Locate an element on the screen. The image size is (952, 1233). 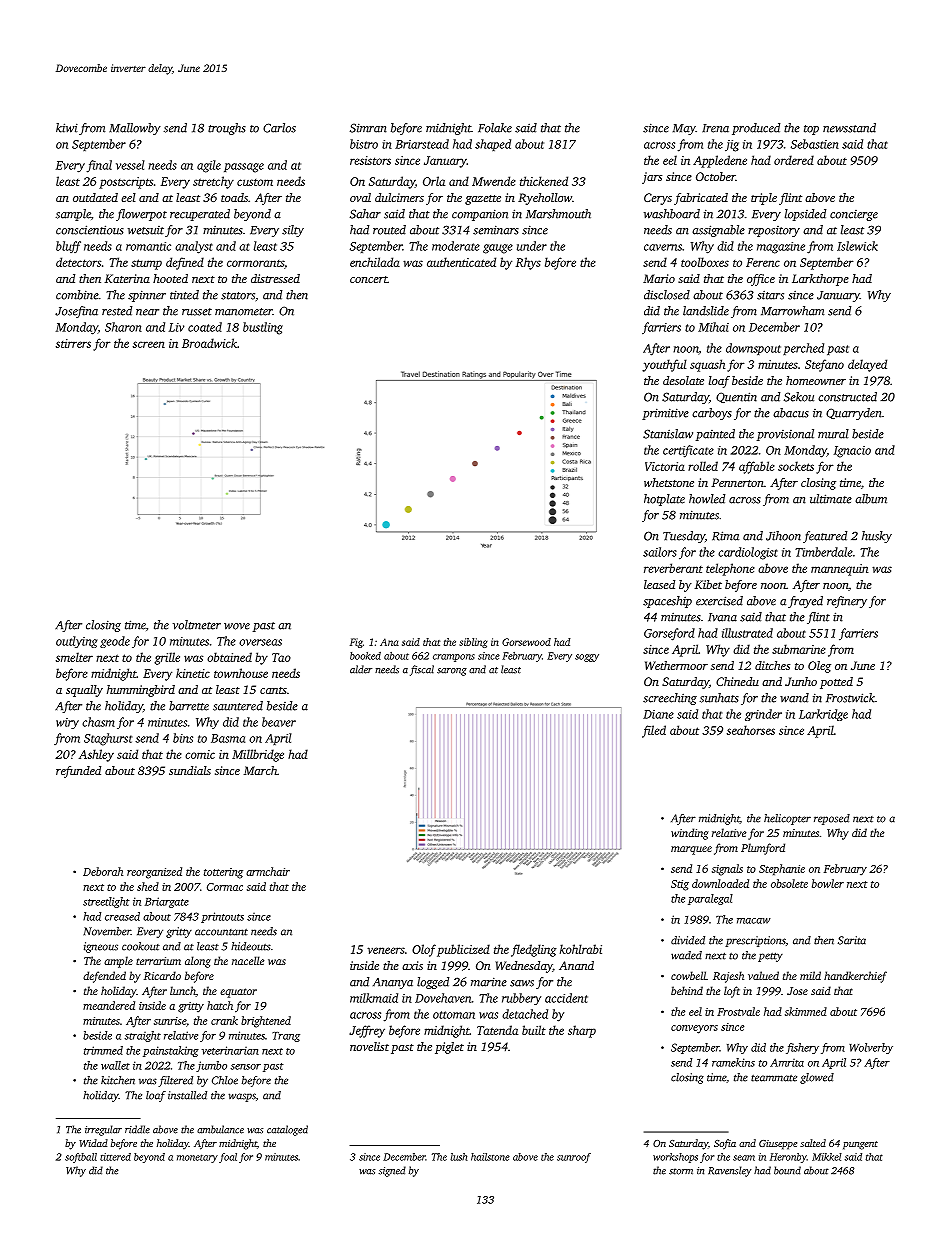
Victoria is located at coordinates (665, 466).
